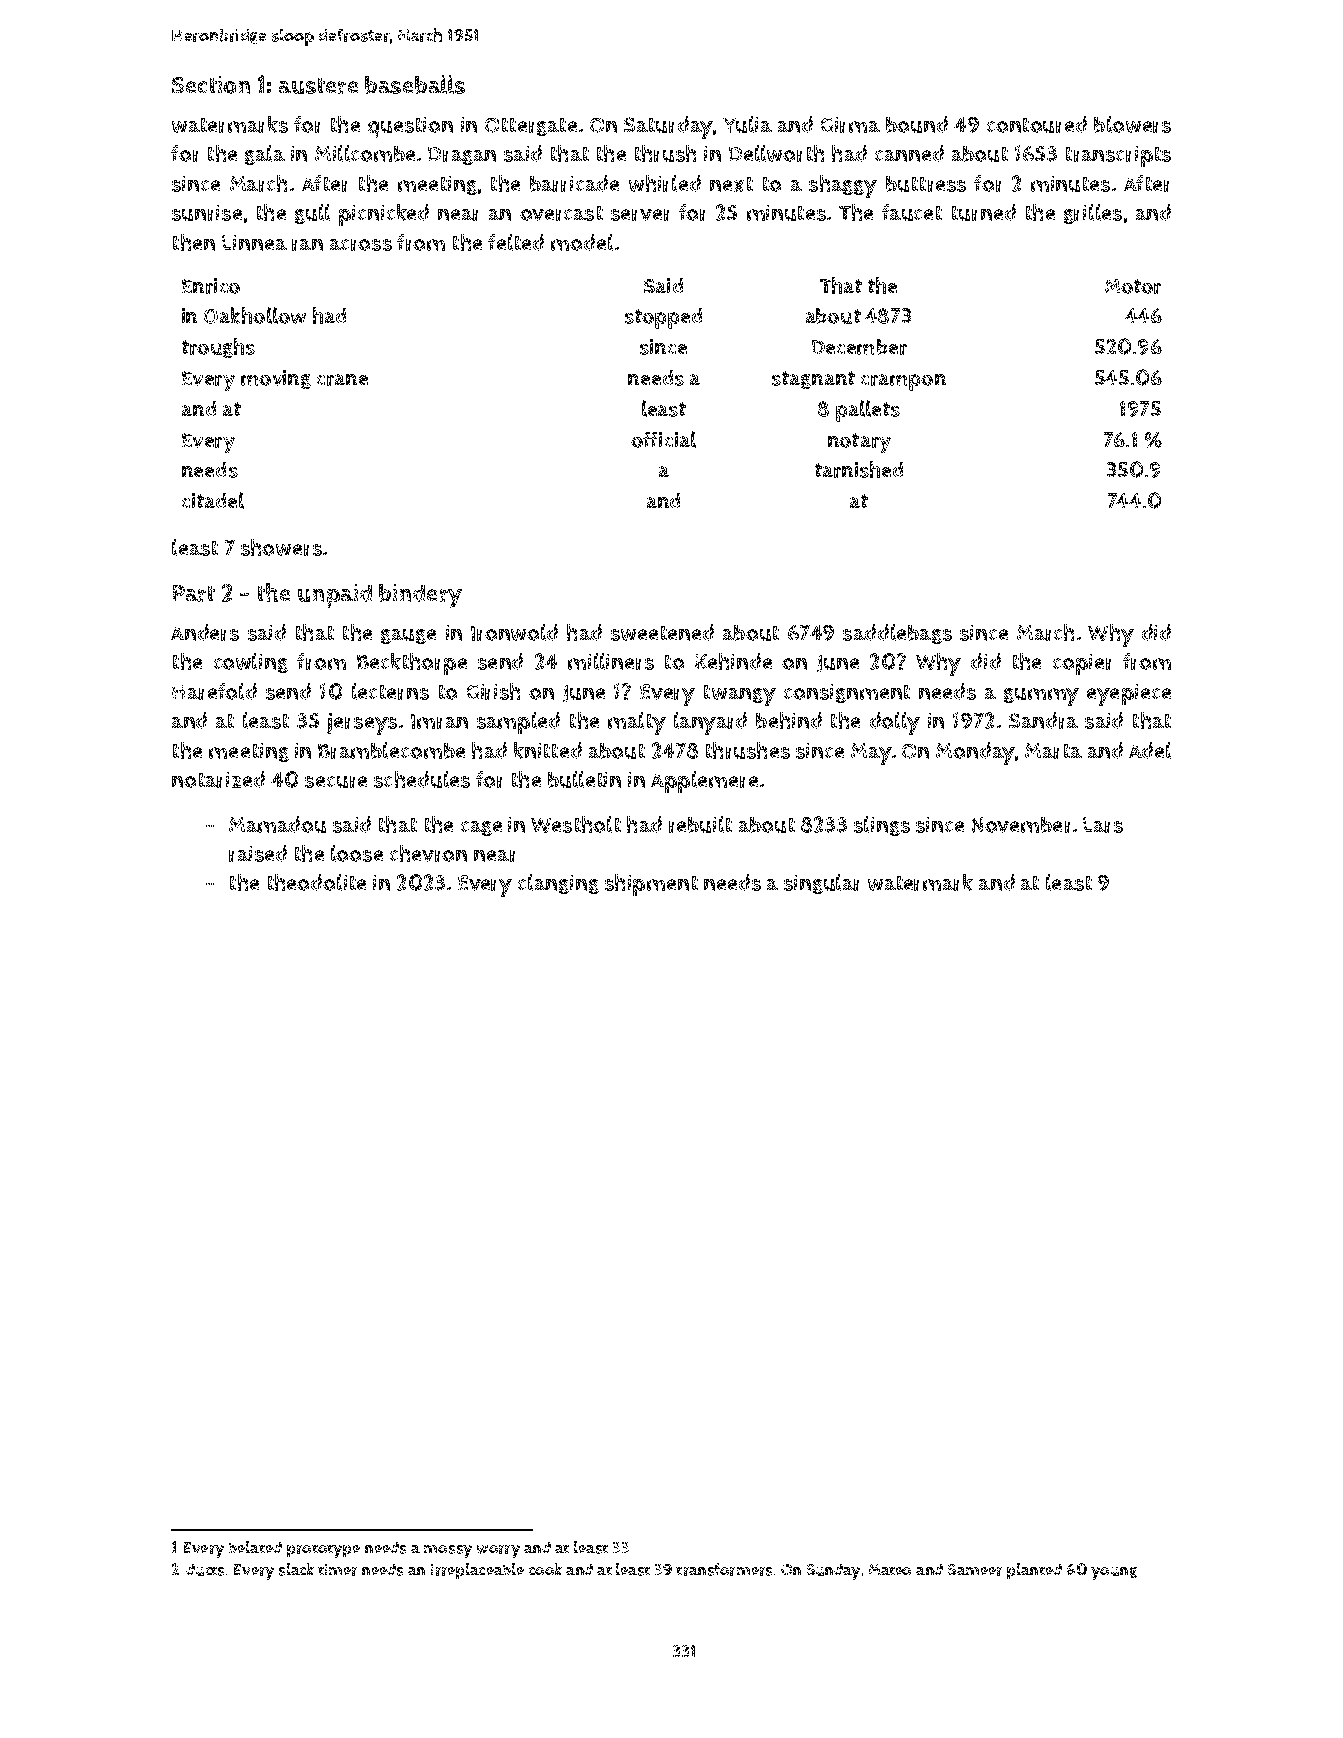 Image resolution: width=1343 pixels, height=1738 pixels. Describe the element at coordinates (724, 1569) in the screenshot. I see `transformers` at that location.
